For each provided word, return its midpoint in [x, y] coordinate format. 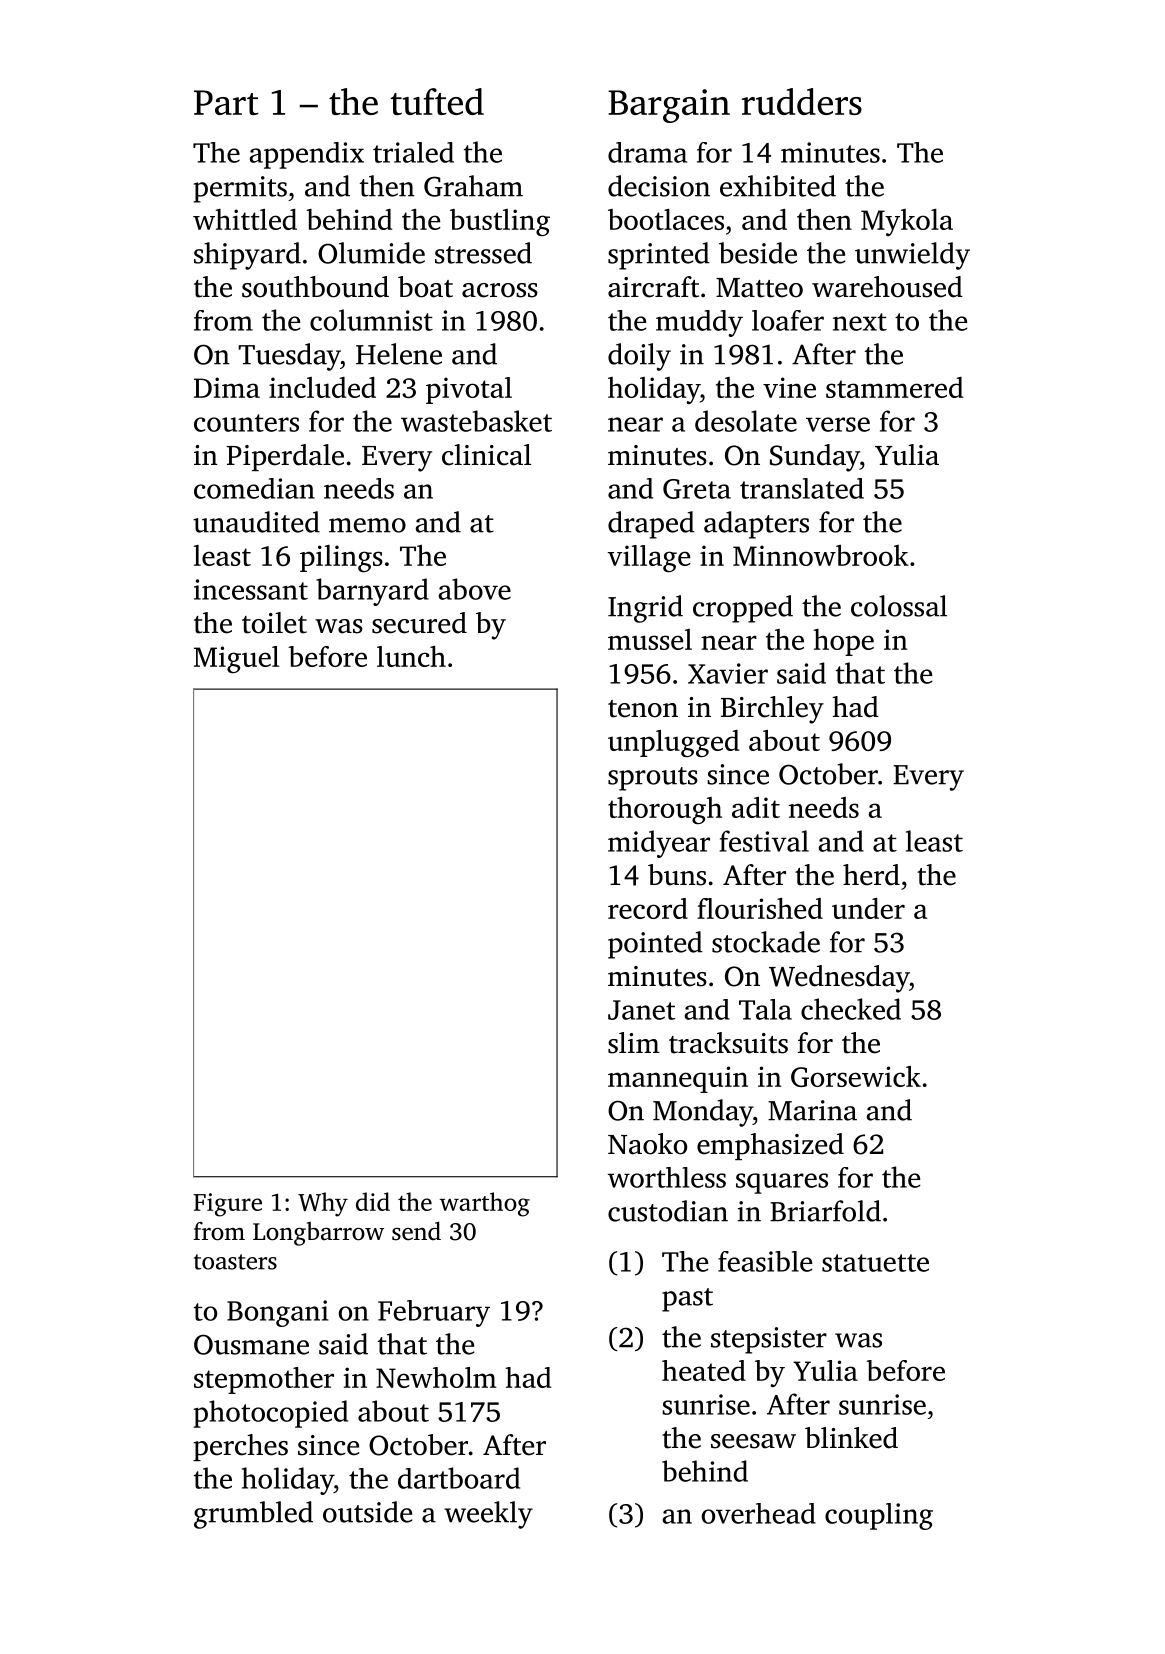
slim [634, 1043]
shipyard [247, 256]
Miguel [236, 659]
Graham [473, 186]
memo [367, 525]
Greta [697, 489]
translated [802, 488]
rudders [802, 101]
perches [240, 1447]
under [868, 908]
